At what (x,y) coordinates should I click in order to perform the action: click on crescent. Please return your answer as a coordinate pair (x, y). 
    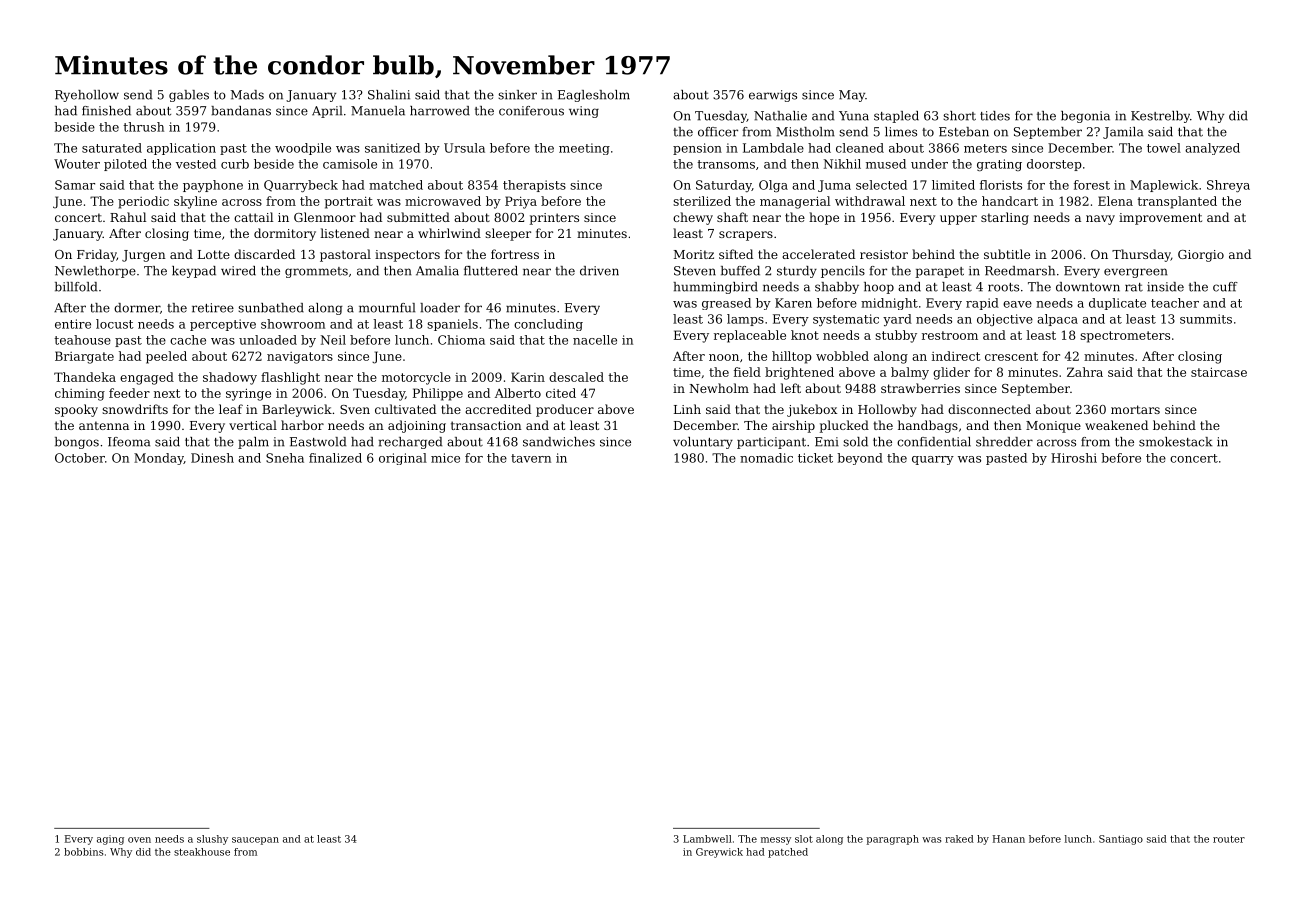
    Looking at the image, I should click on (1011, 356).
